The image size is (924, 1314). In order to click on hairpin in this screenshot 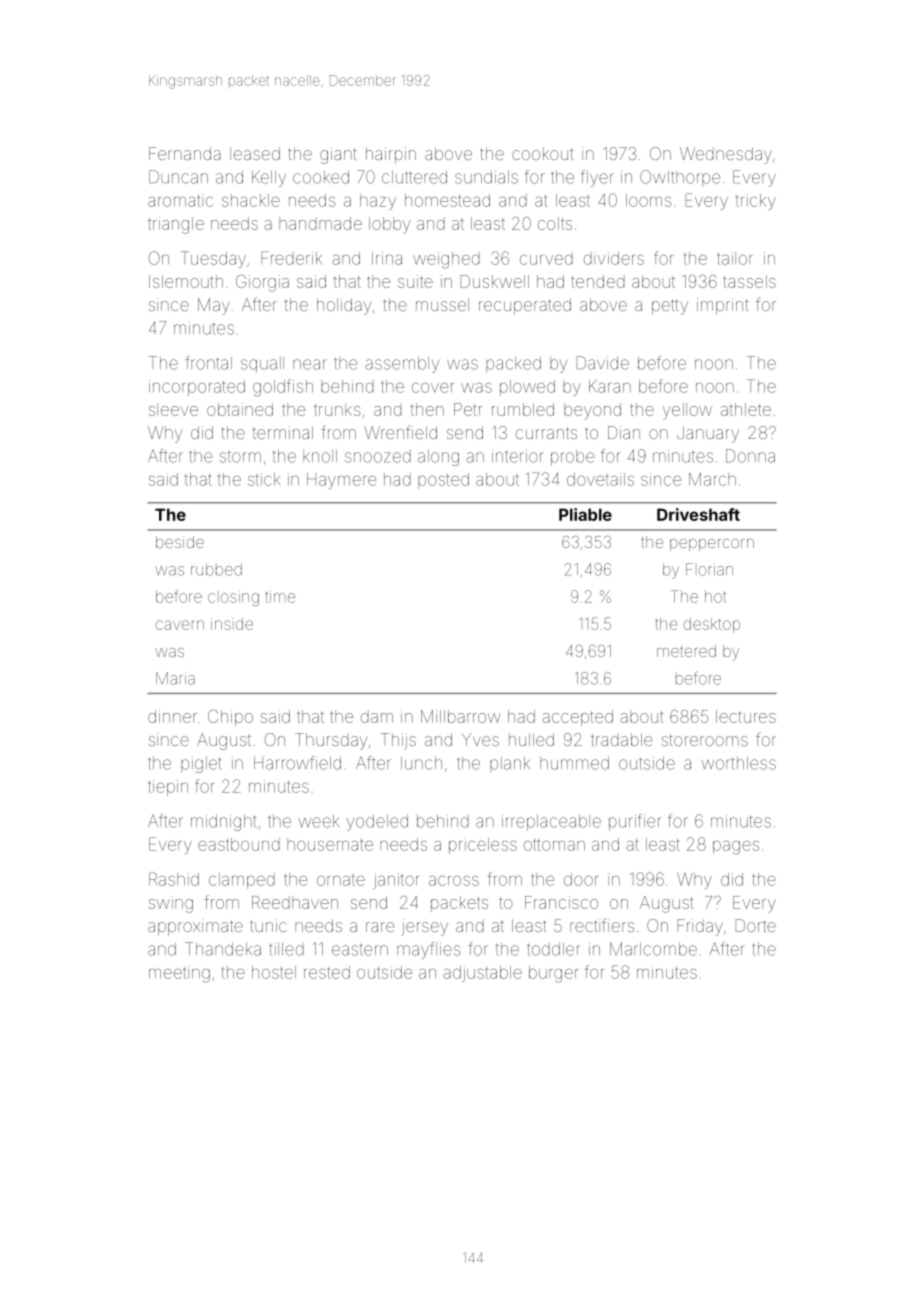, I will do `click(391, 155)`.
